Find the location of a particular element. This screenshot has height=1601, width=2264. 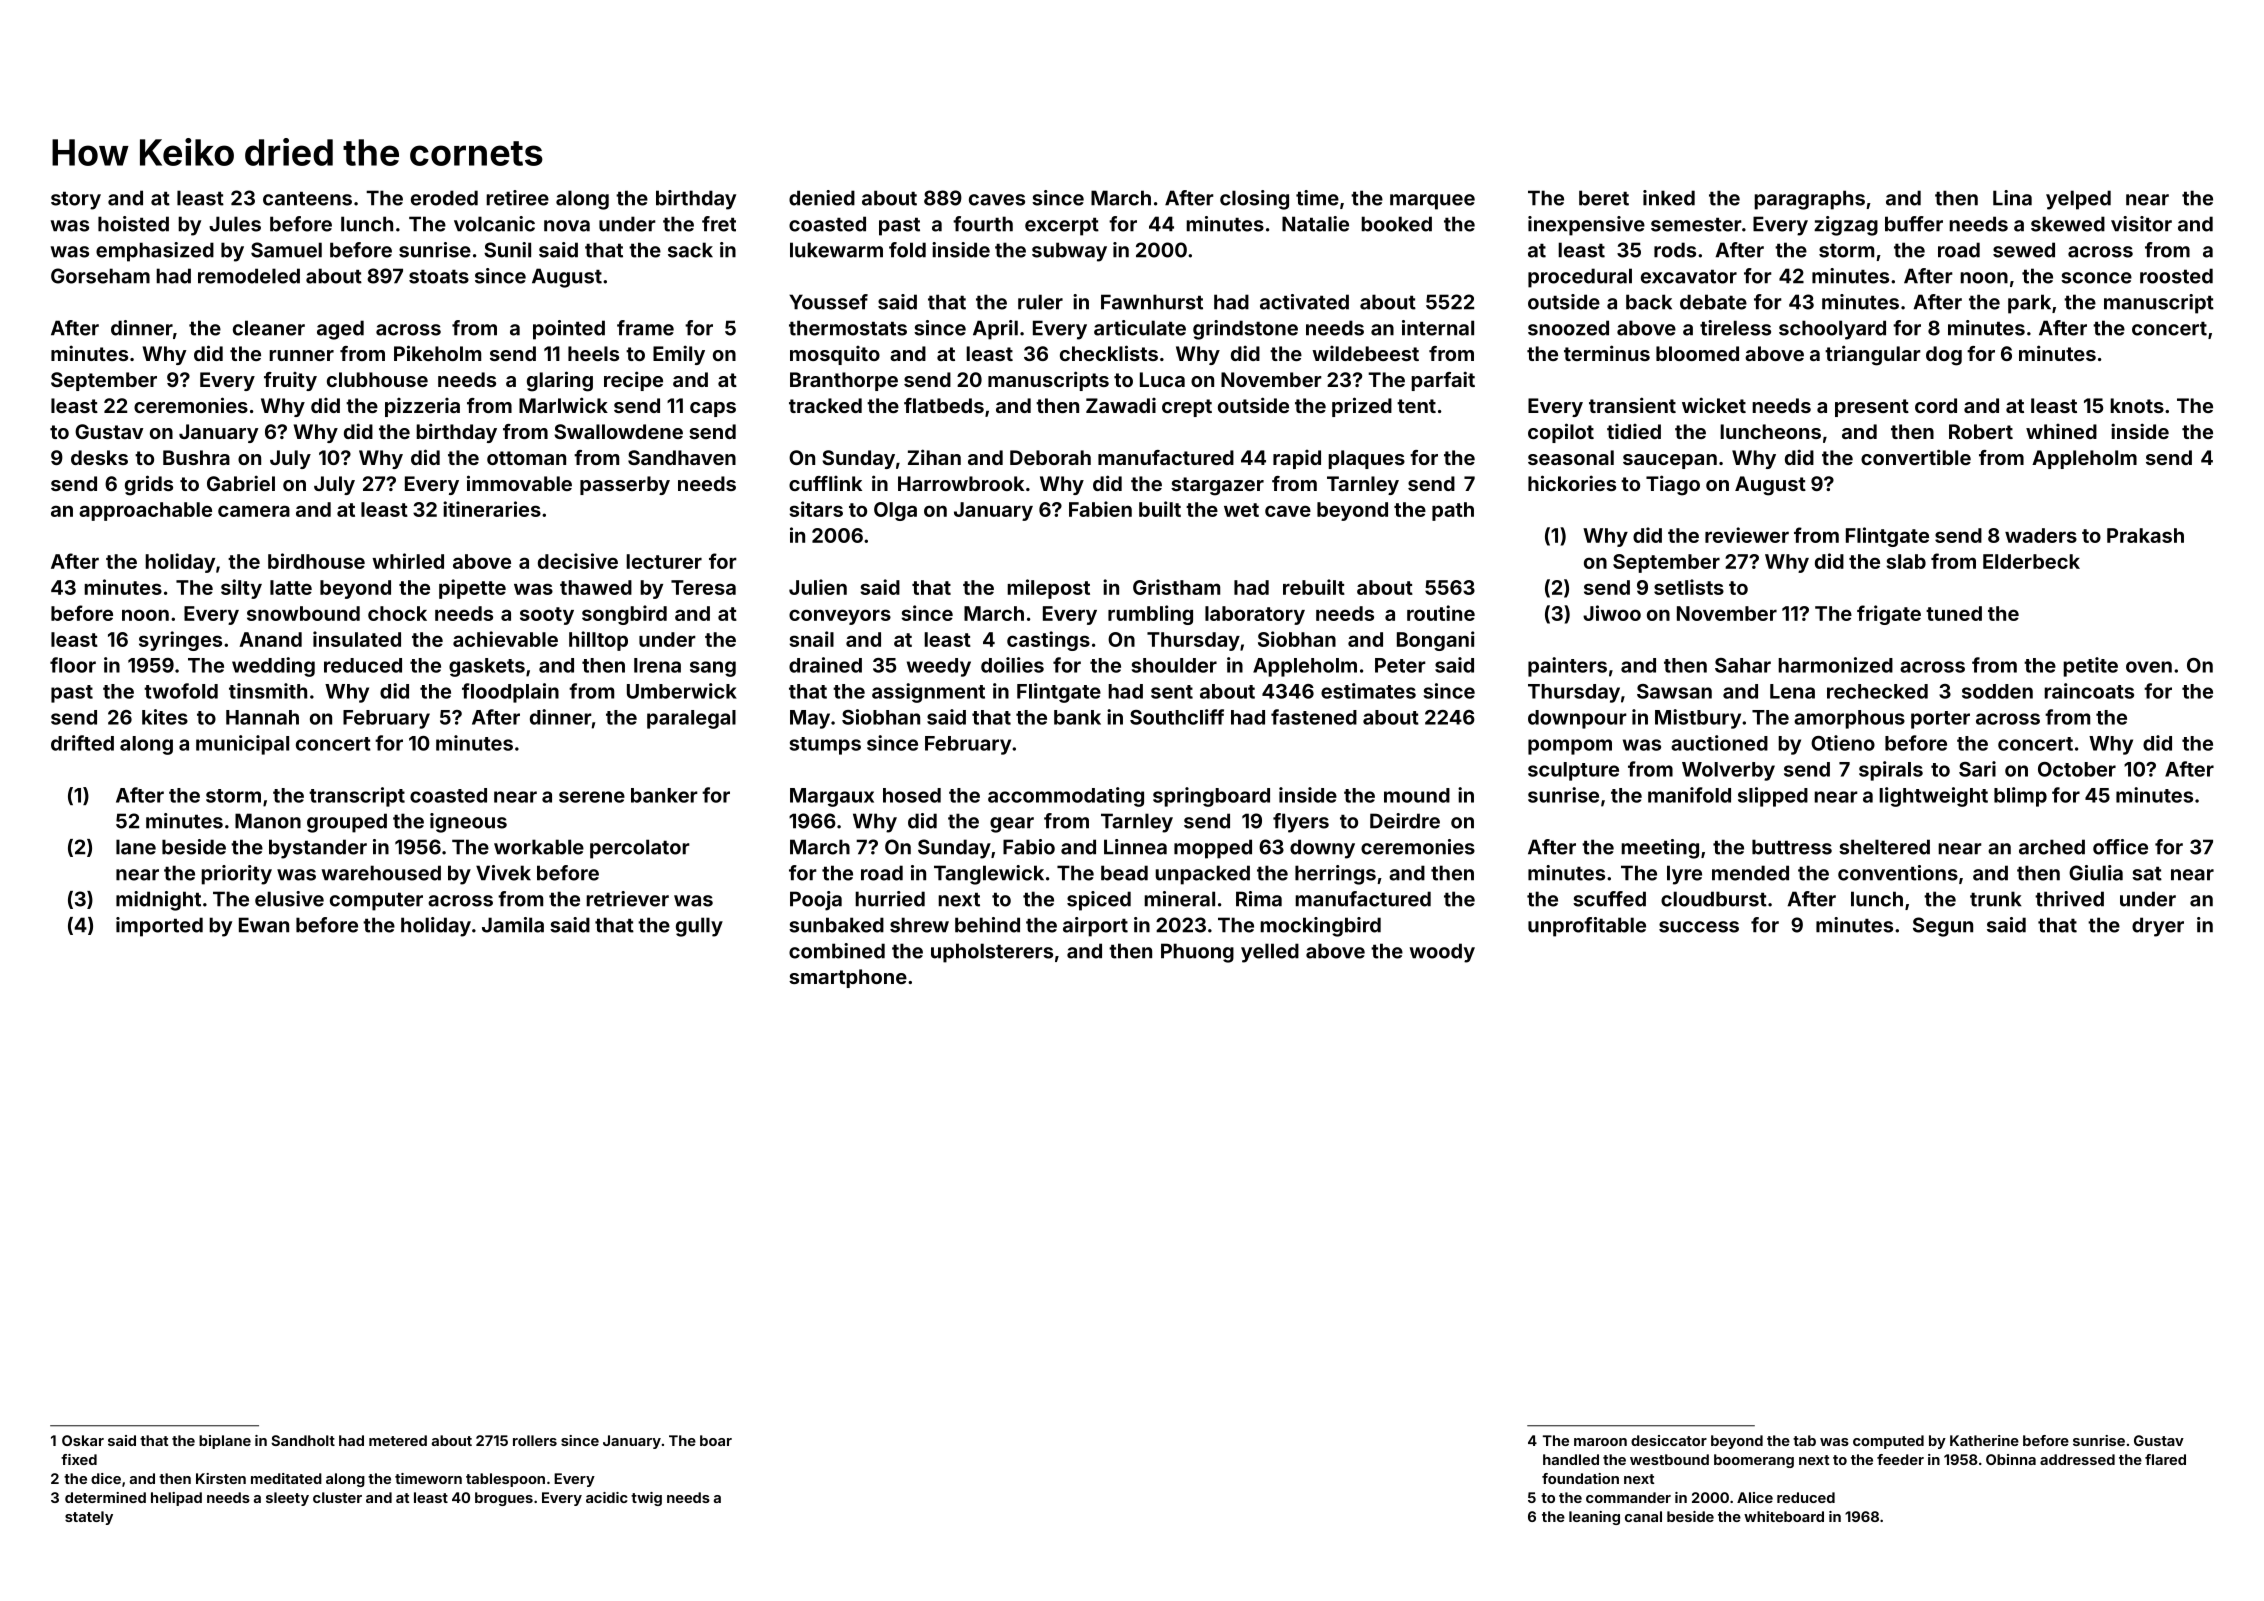

fret is located at coordinates (719, 224).
